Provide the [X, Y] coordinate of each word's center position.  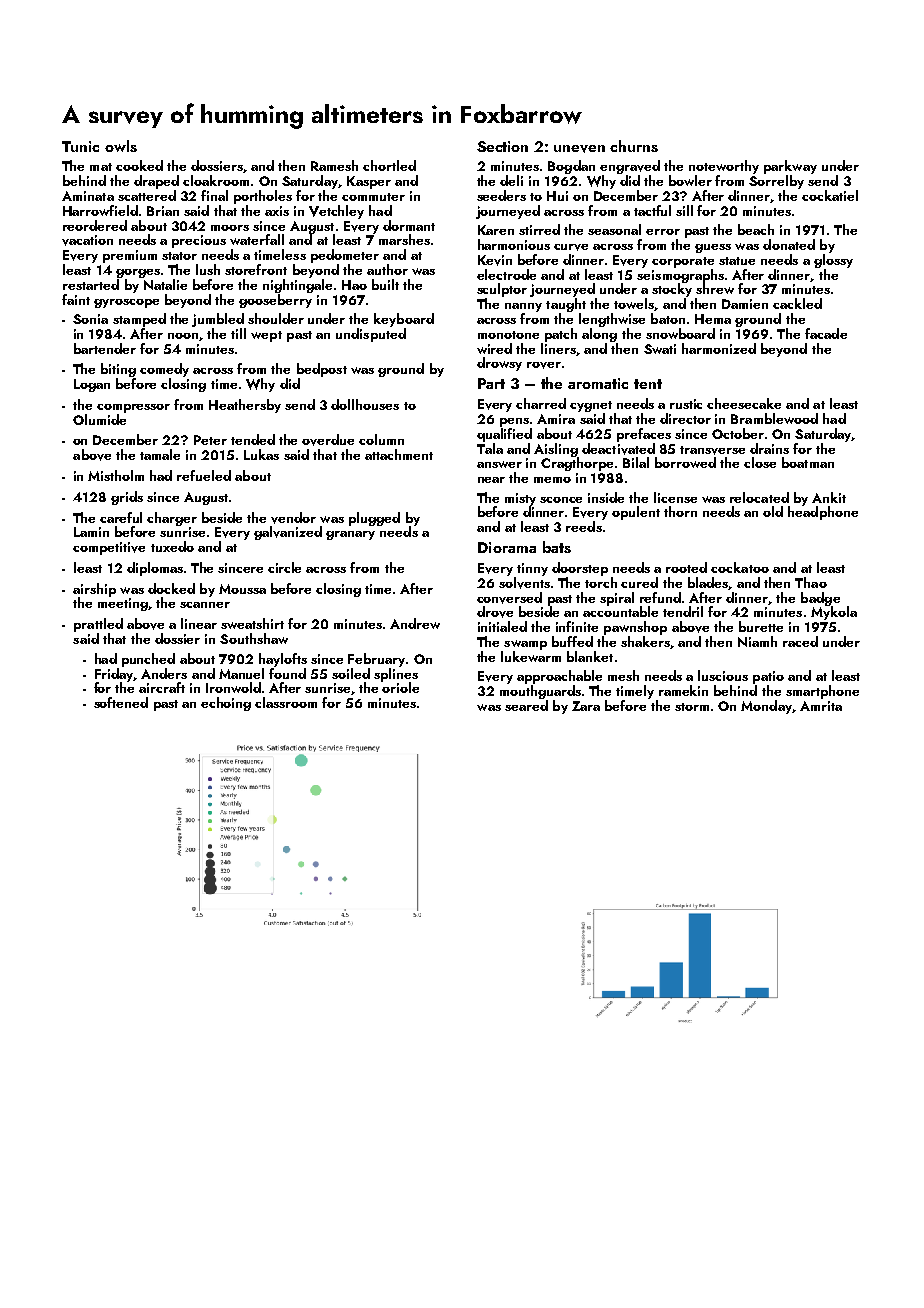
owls [121, 146]
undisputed [371, 335]
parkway [790, 167]
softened [121, 702]
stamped [139, 320]
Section [502, 146]
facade [826, 333]
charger [172, 519]
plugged [374, 519]
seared [526, 705]
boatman [808, 462]
